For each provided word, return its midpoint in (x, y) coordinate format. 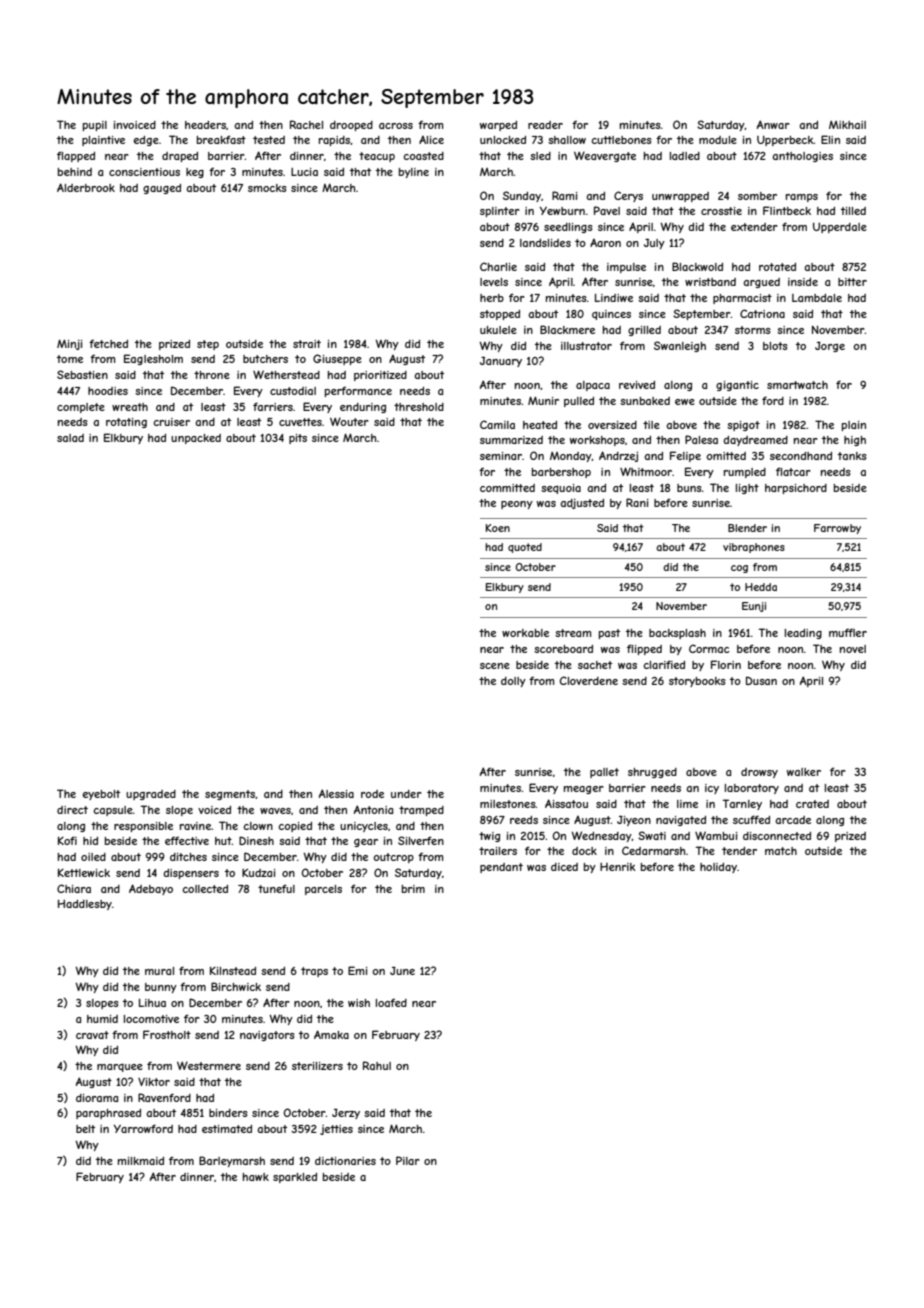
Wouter (349, 421)
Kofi (67, 840)
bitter (852, 282)
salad (70, 438)
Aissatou (566, 803)
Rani (637, 502)
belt (85, 1129)
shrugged (652, 773)
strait (307, 344)
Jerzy (346, 1114)
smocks (267, 188)
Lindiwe (614, 298)
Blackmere (567, 329)
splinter (500, 212)
